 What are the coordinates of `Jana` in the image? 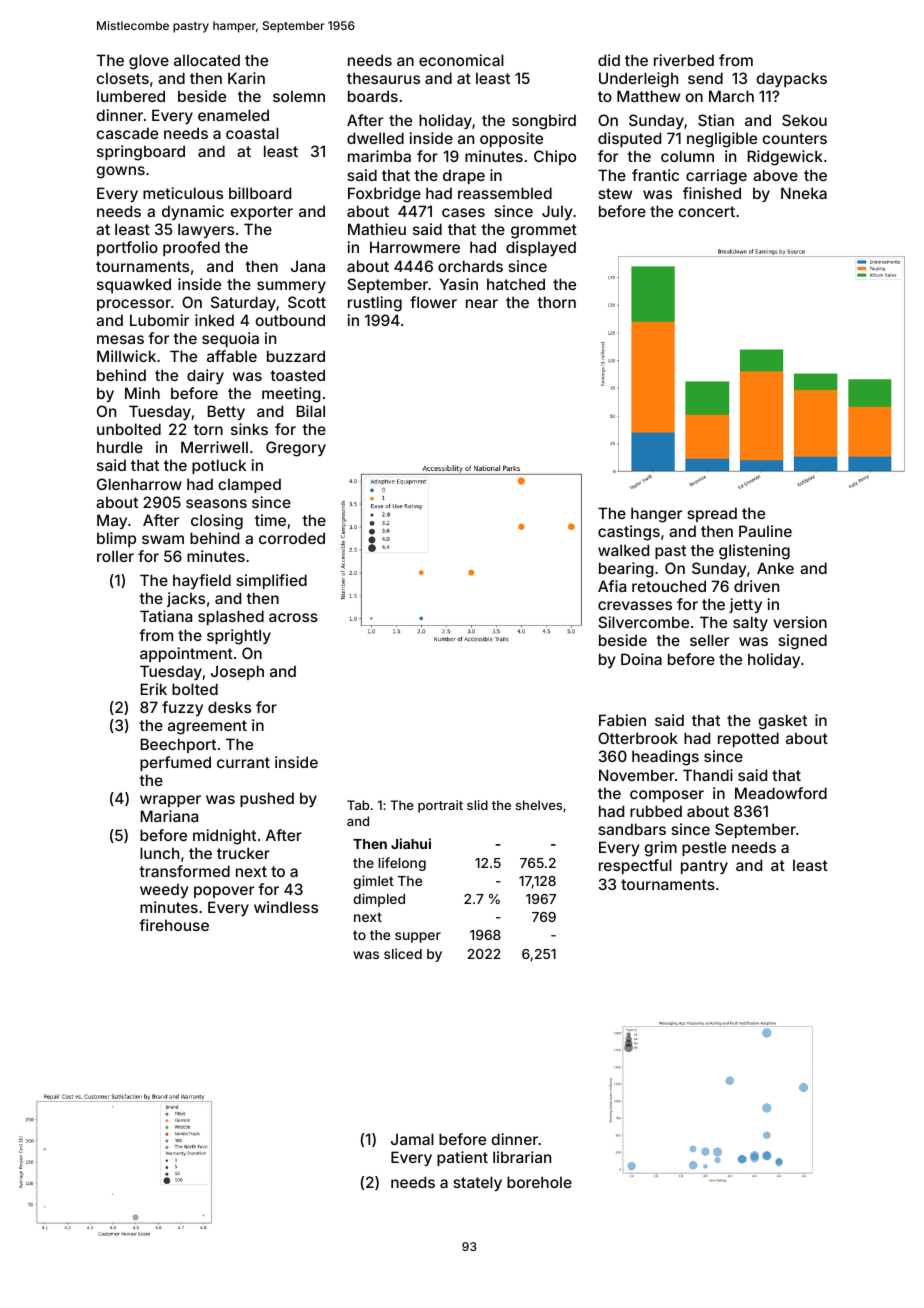 It's located at (308, 266).
